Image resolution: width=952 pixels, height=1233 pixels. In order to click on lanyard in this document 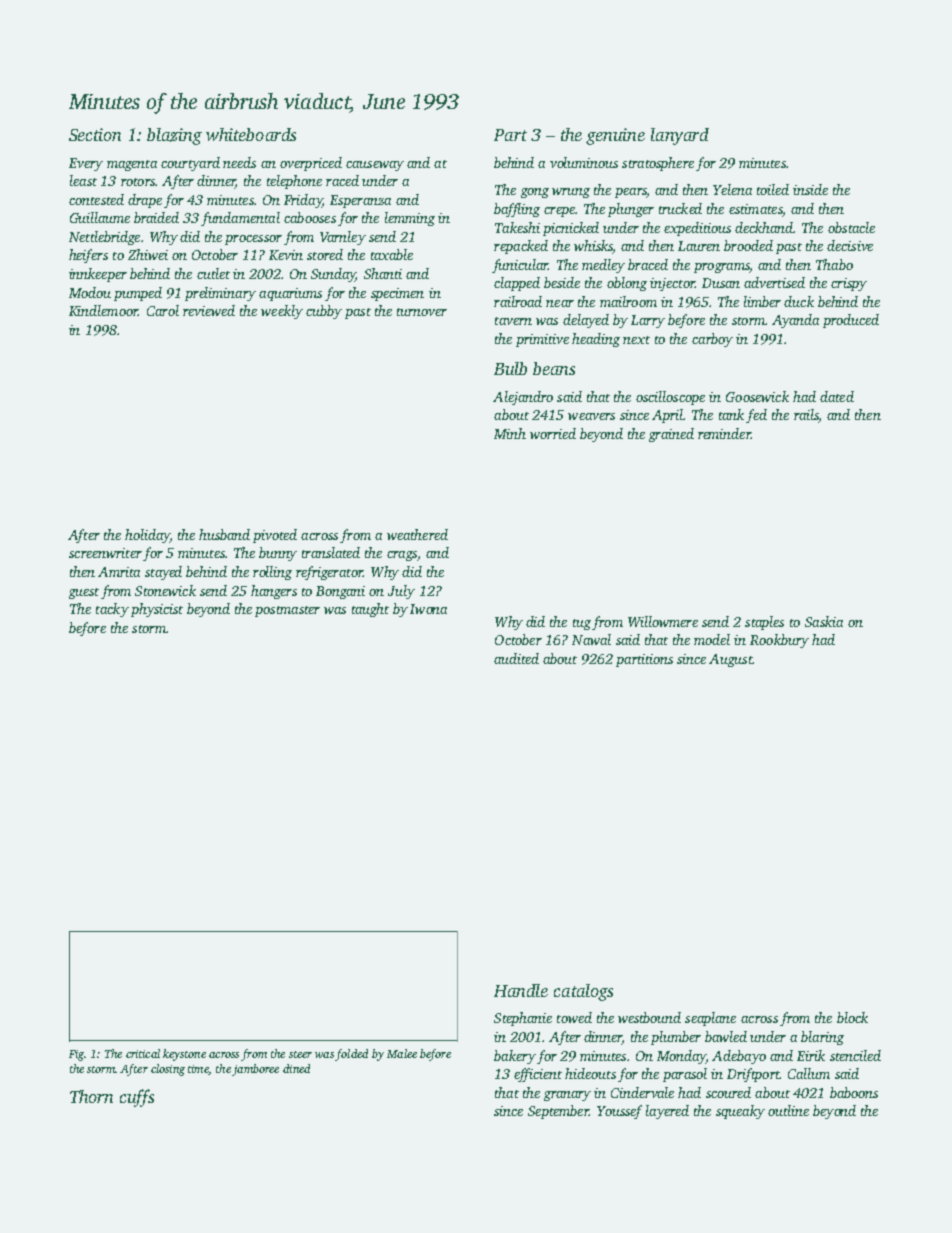, I will do `click(680, 136)`.
